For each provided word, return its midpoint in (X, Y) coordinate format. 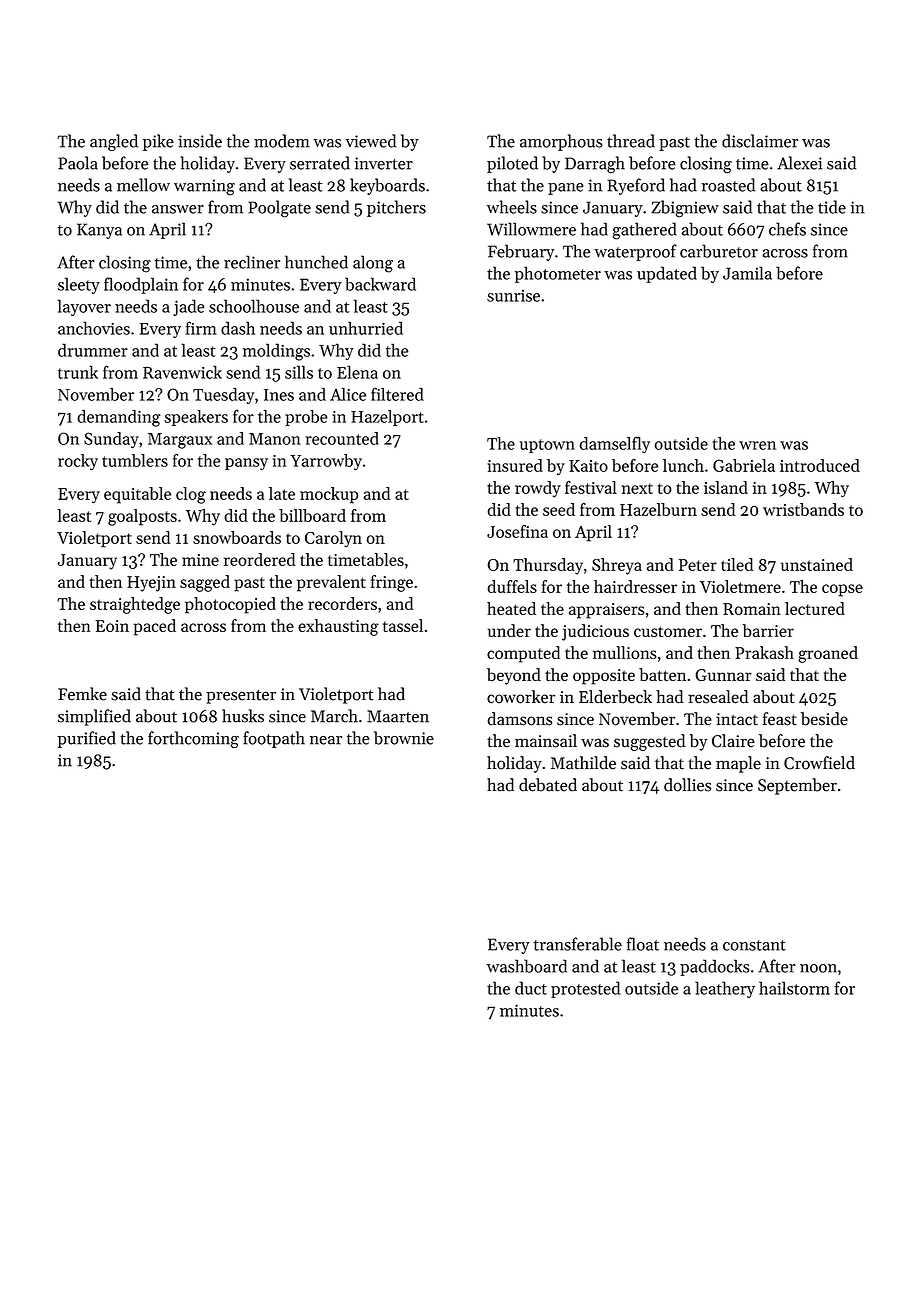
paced (154, 627)
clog (191, 495)
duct (531, 988)
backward (380, 284)
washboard (527, 966)
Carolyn (333, 539)
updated (667, 274)
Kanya (99, 231)
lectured (815, 608)
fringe (391, 583)
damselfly (614, 444)
